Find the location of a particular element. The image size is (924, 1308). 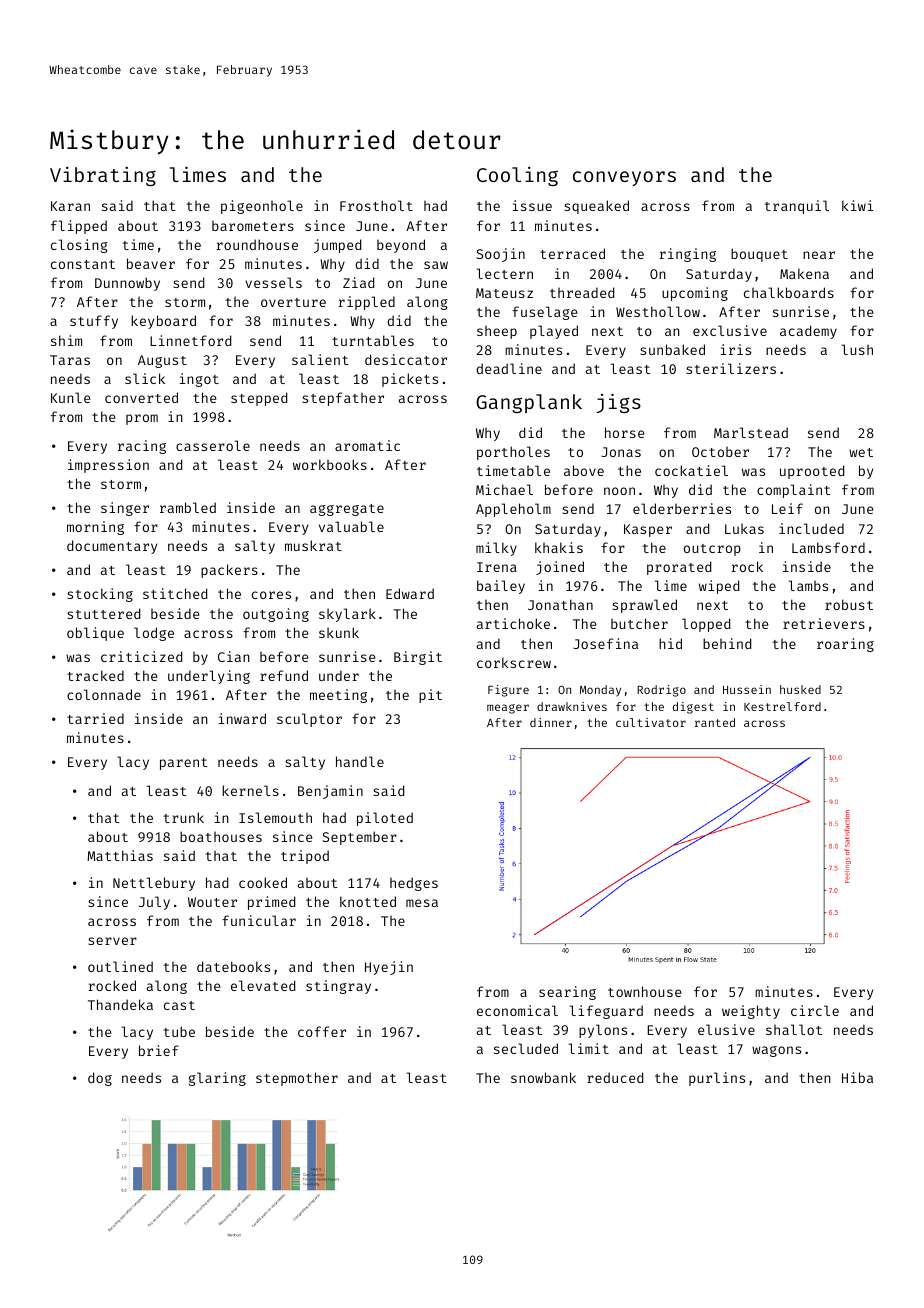

Cooling is located at coordinates (517, 176).
